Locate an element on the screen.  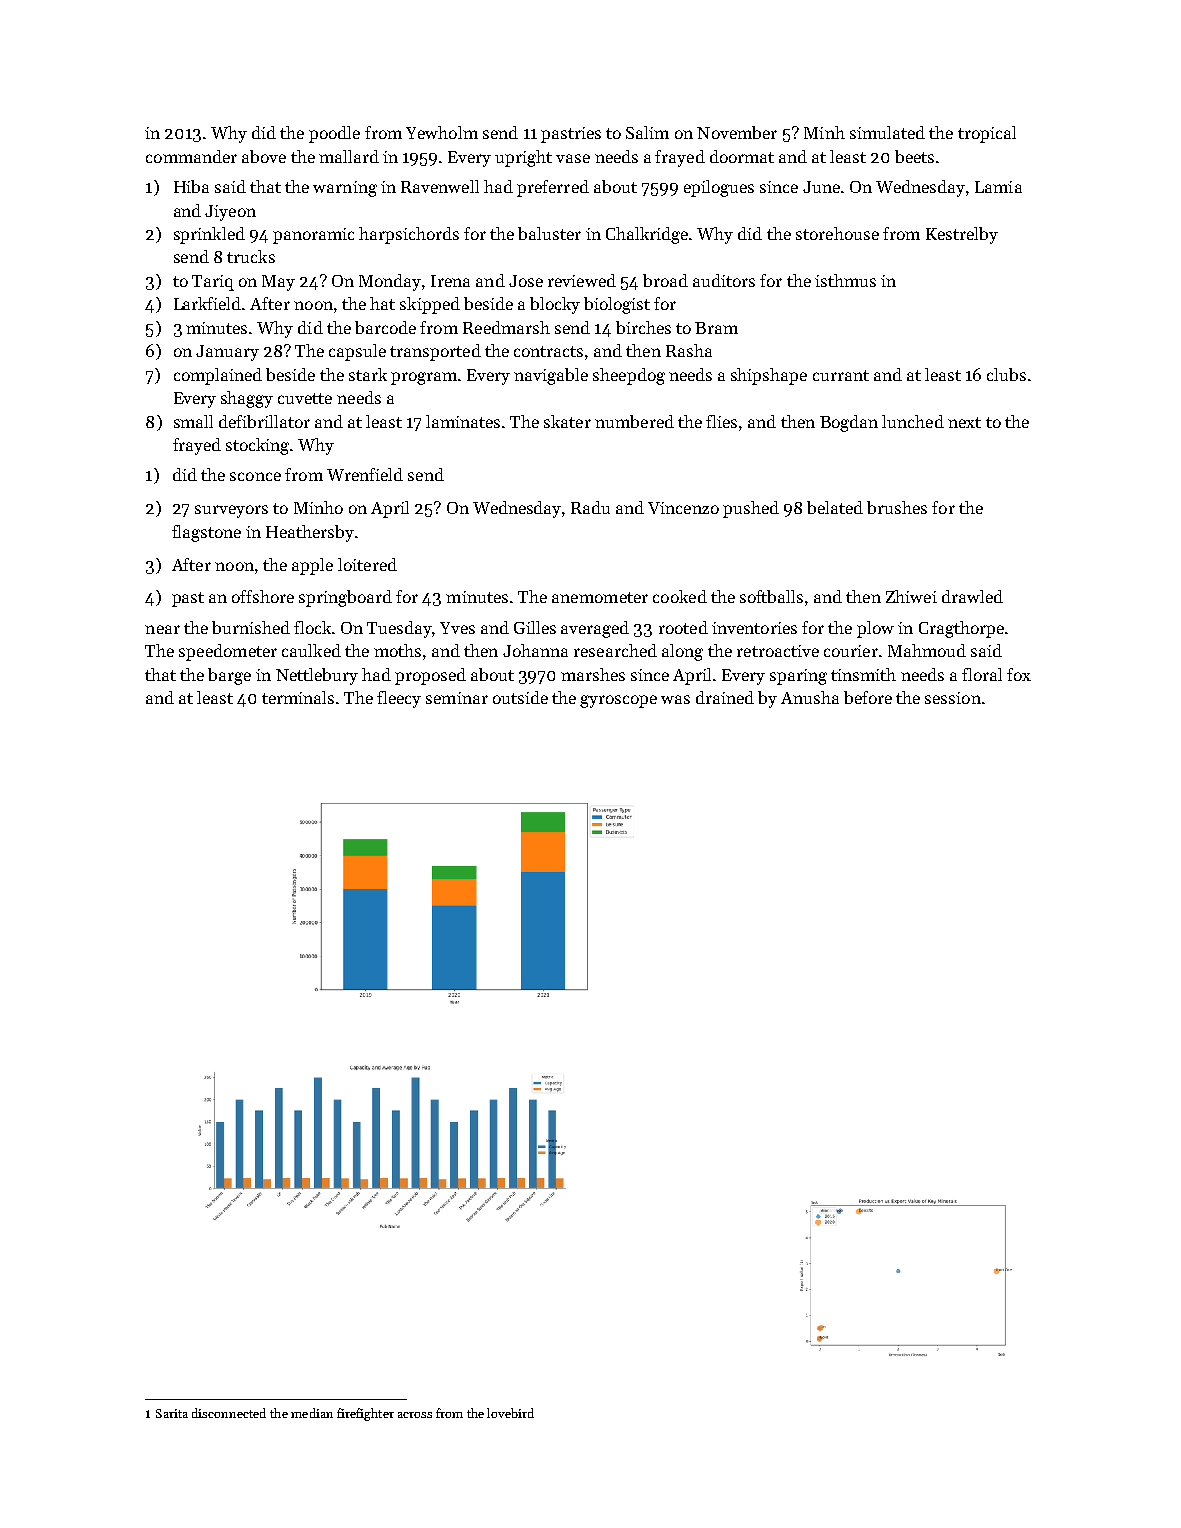
anemometer is located at coordinates (600, 597).
